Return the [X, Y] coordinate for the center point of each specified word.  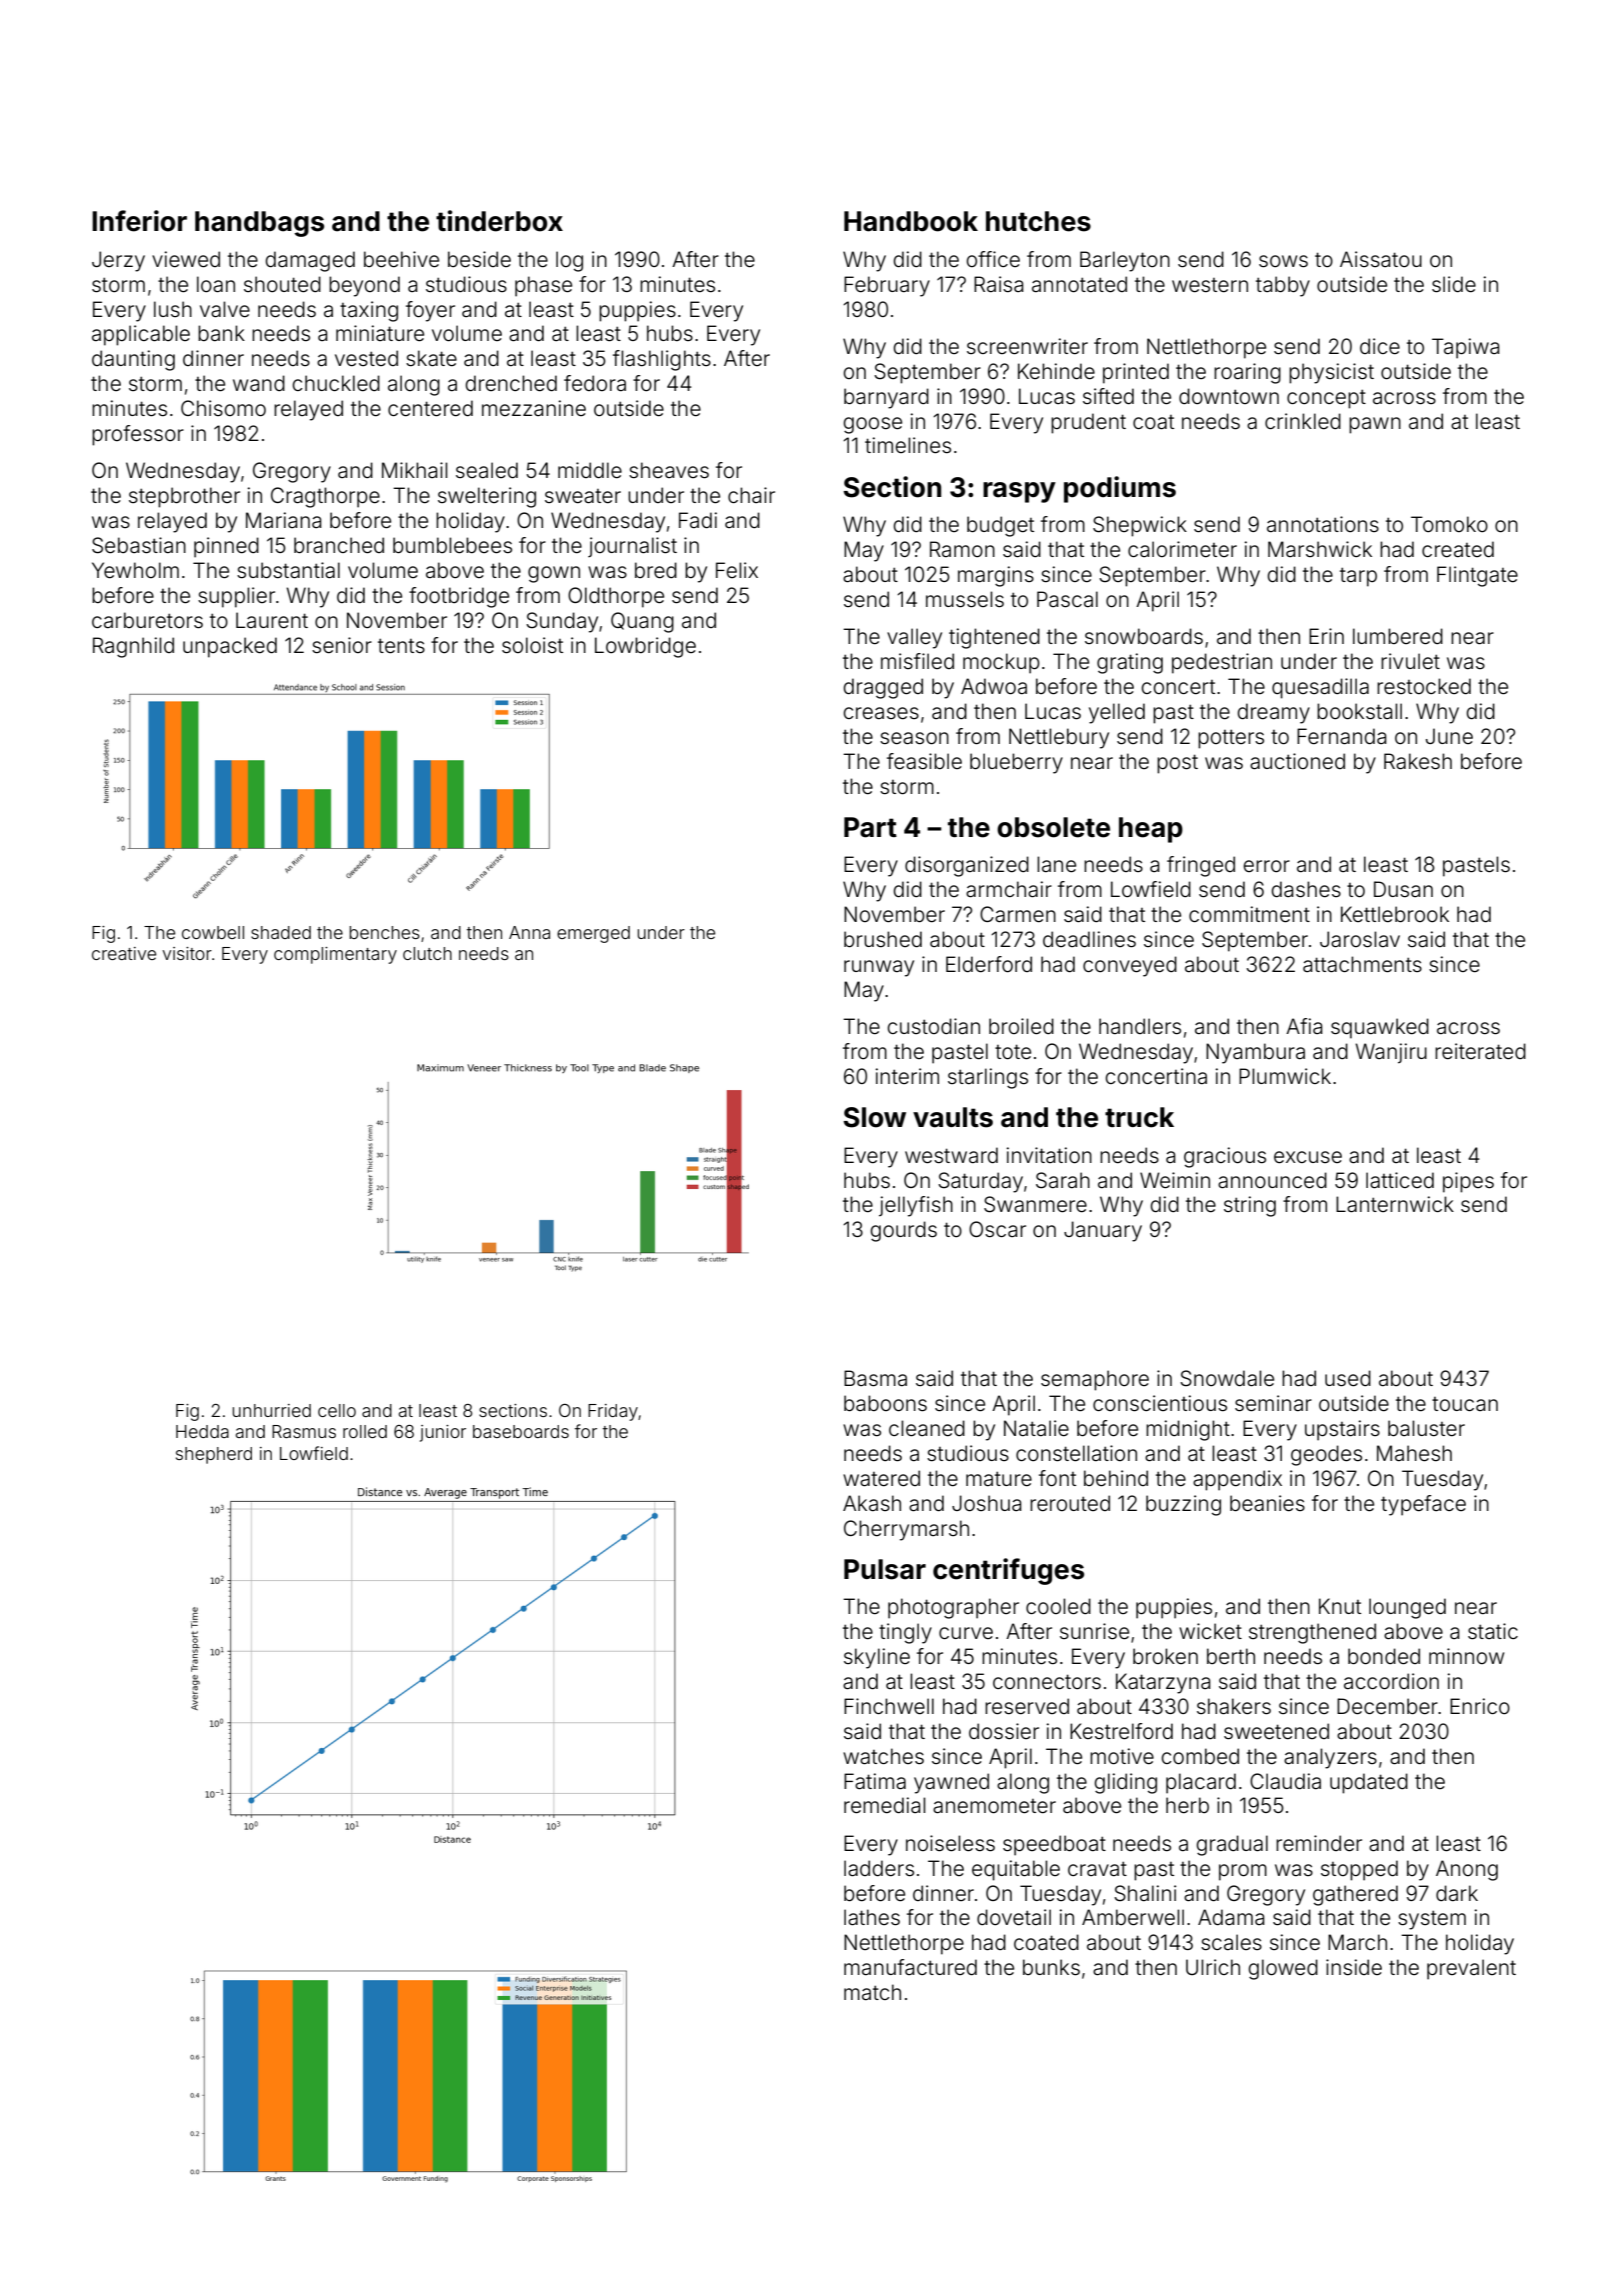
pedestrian [1222, 663]
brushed [883, 939]
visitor [187, 953]
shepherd [214, 1455]
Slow [874, 1117]
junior [443, 1433]
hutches [1038, 221]
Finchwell [889, 1706]
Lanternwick [1395, 1204]
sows [1283, 261]
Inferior [139, 221]
